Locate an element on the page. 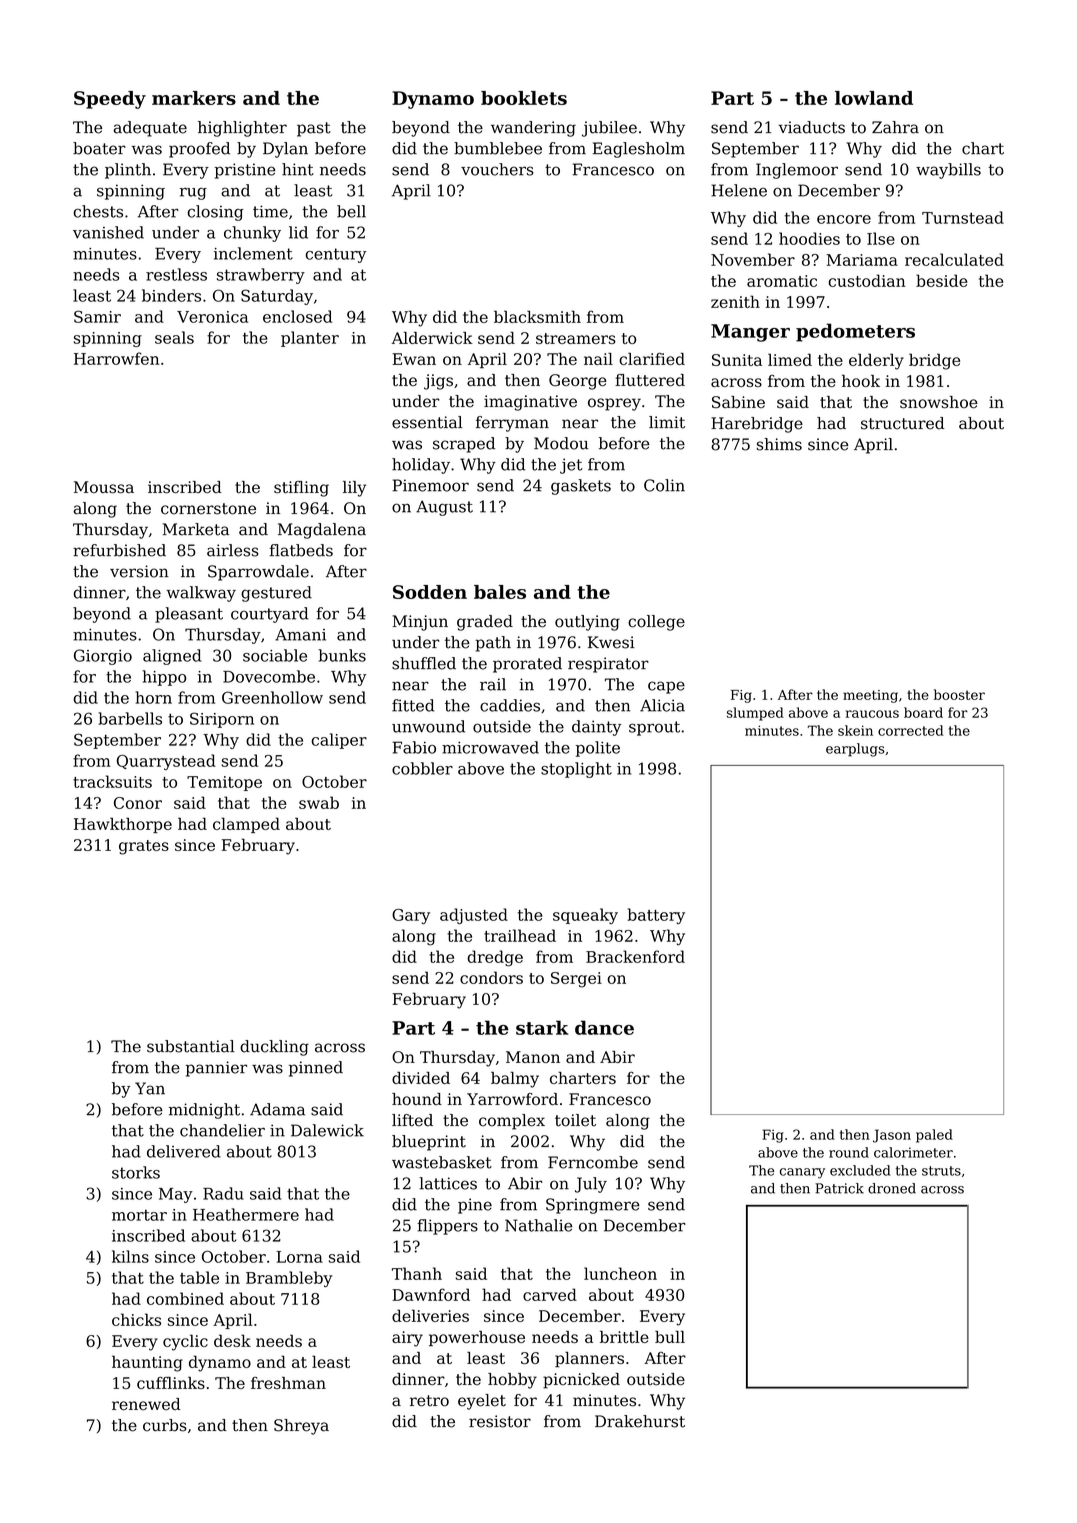  meeting is located at coordinates (870, 696).
